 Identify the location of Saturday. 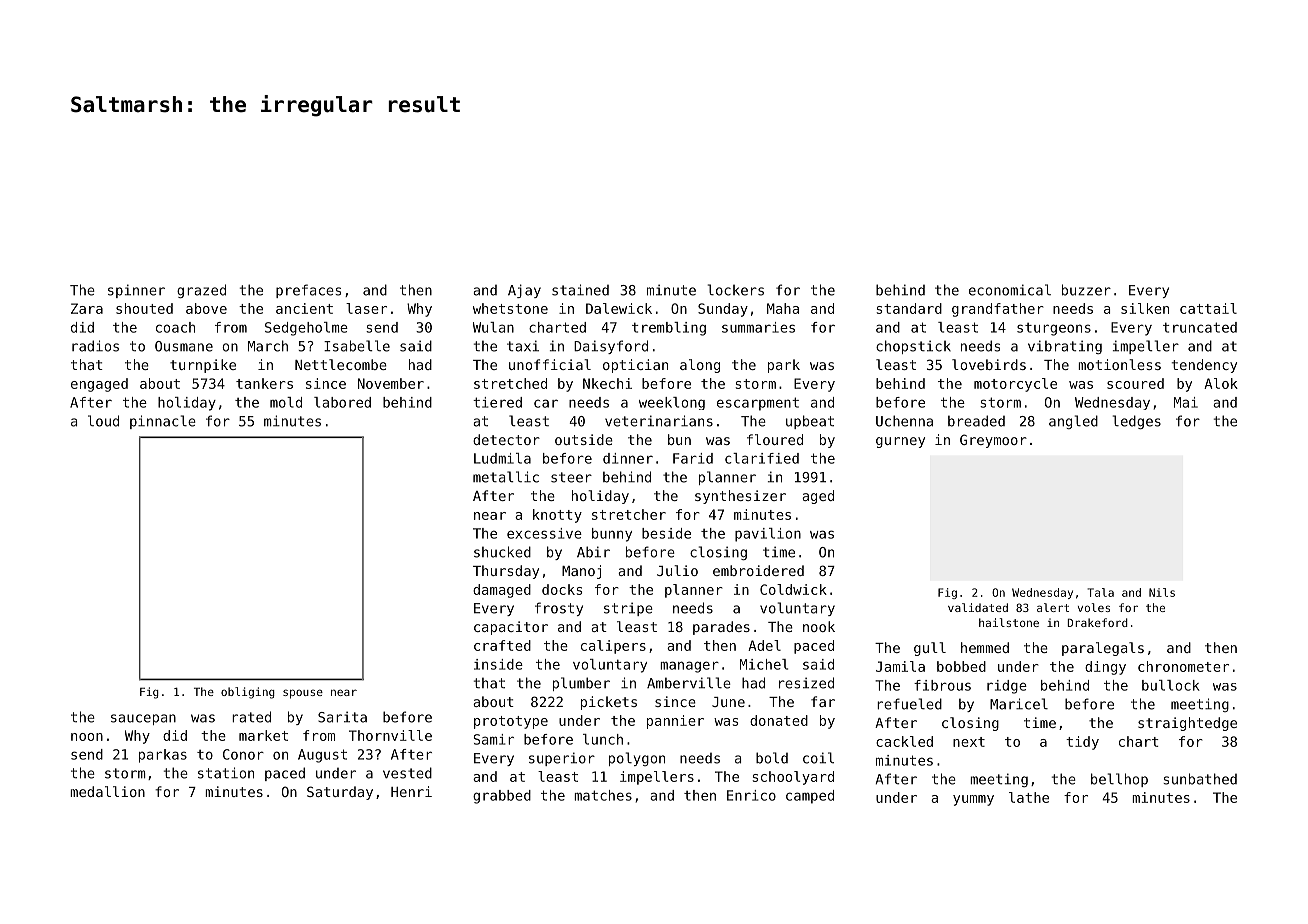
(340, 793).
